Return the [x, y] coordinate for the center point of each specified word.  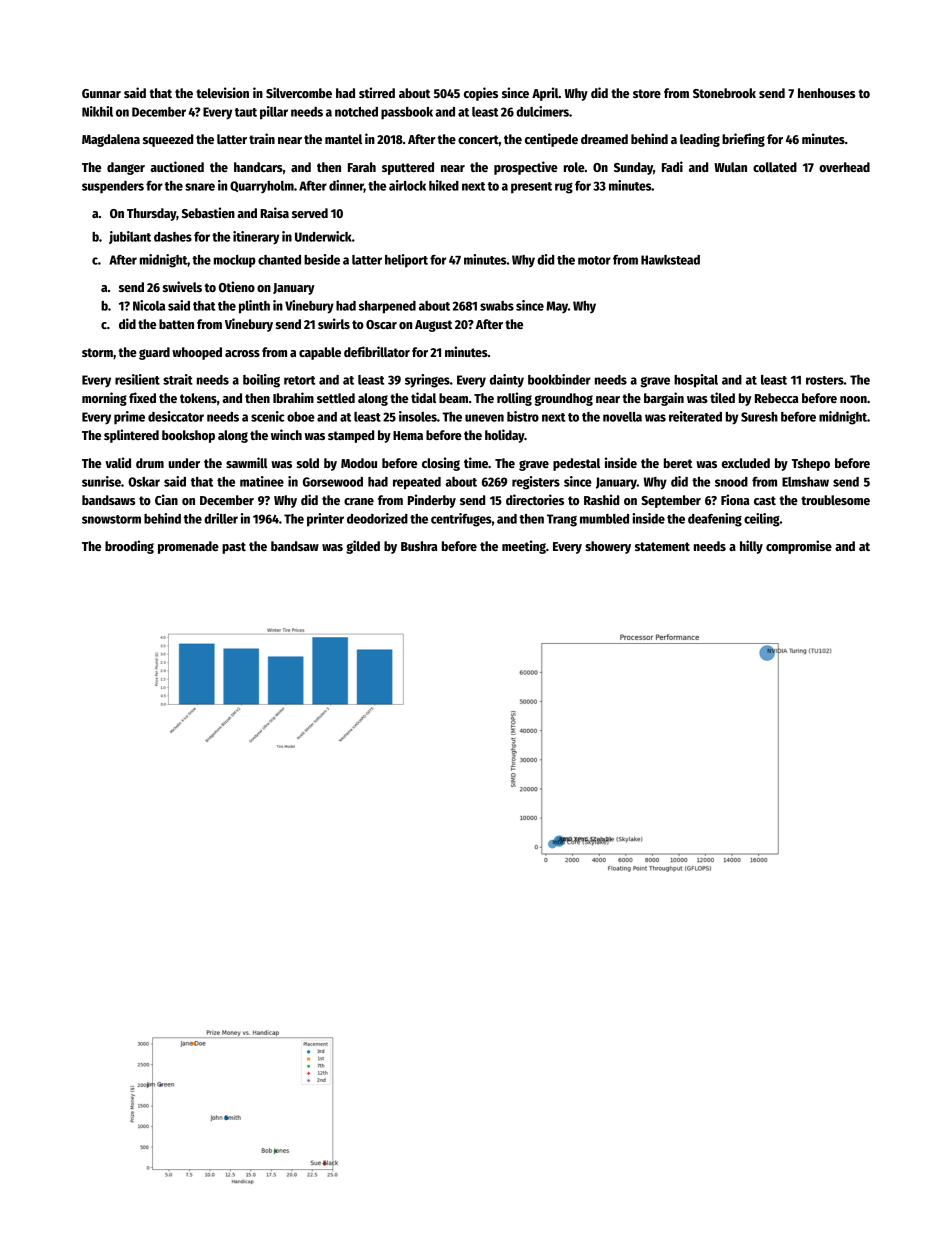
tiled [722, 397]
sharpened [387, 307]
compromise [799, 547]
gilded [363, 547]
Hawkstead [670, 260]
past [234, 548]
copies [481, 94]
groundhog [563, 399]
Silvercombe [299, 92]
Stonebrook [724, 93]
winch [286, 434]
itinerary [256, 238]
